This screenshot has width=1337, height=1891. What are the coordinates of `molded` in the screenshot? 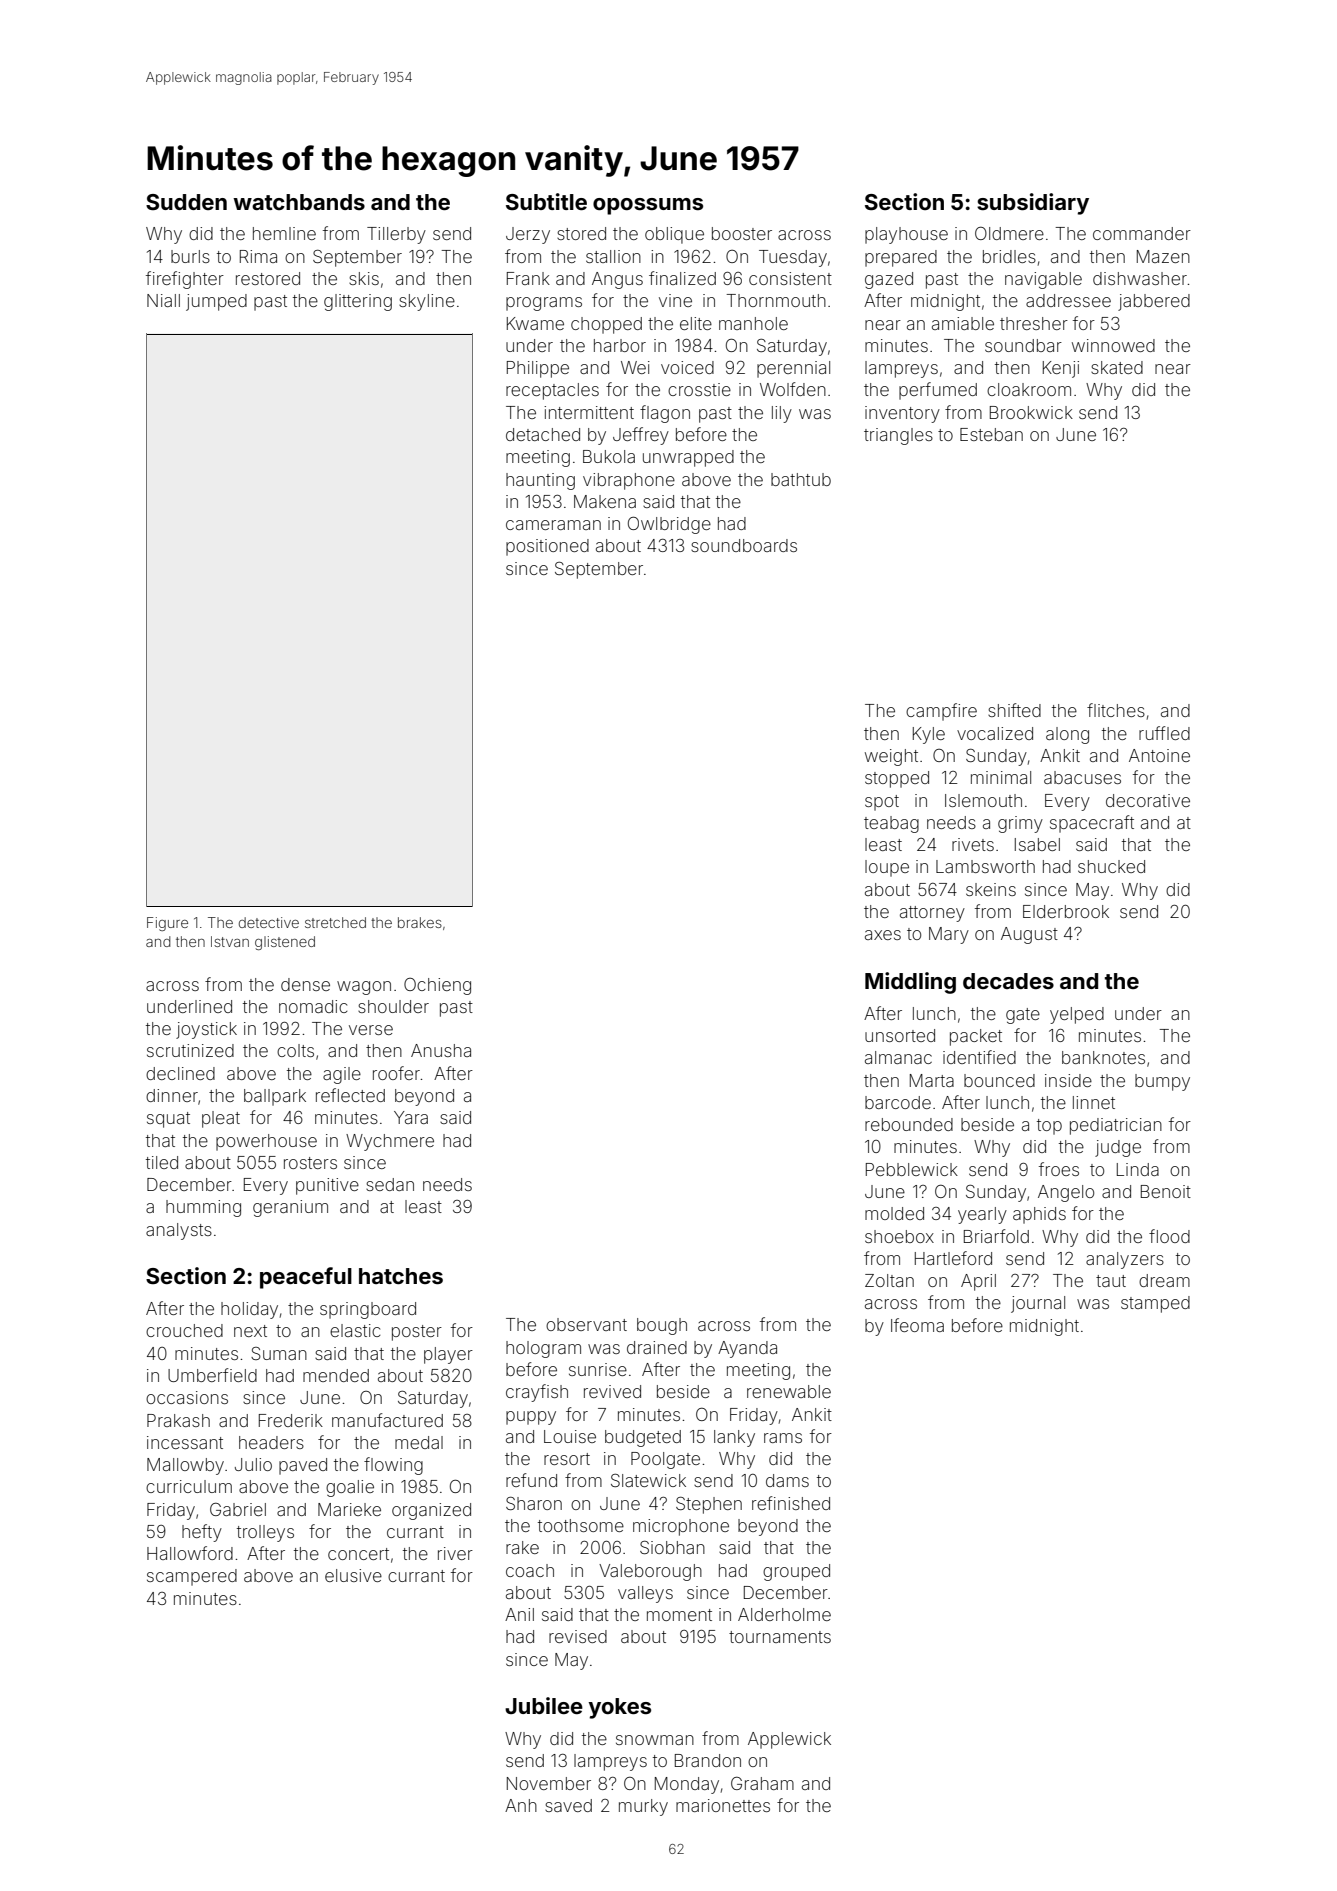 It's located at (894, 1213).
